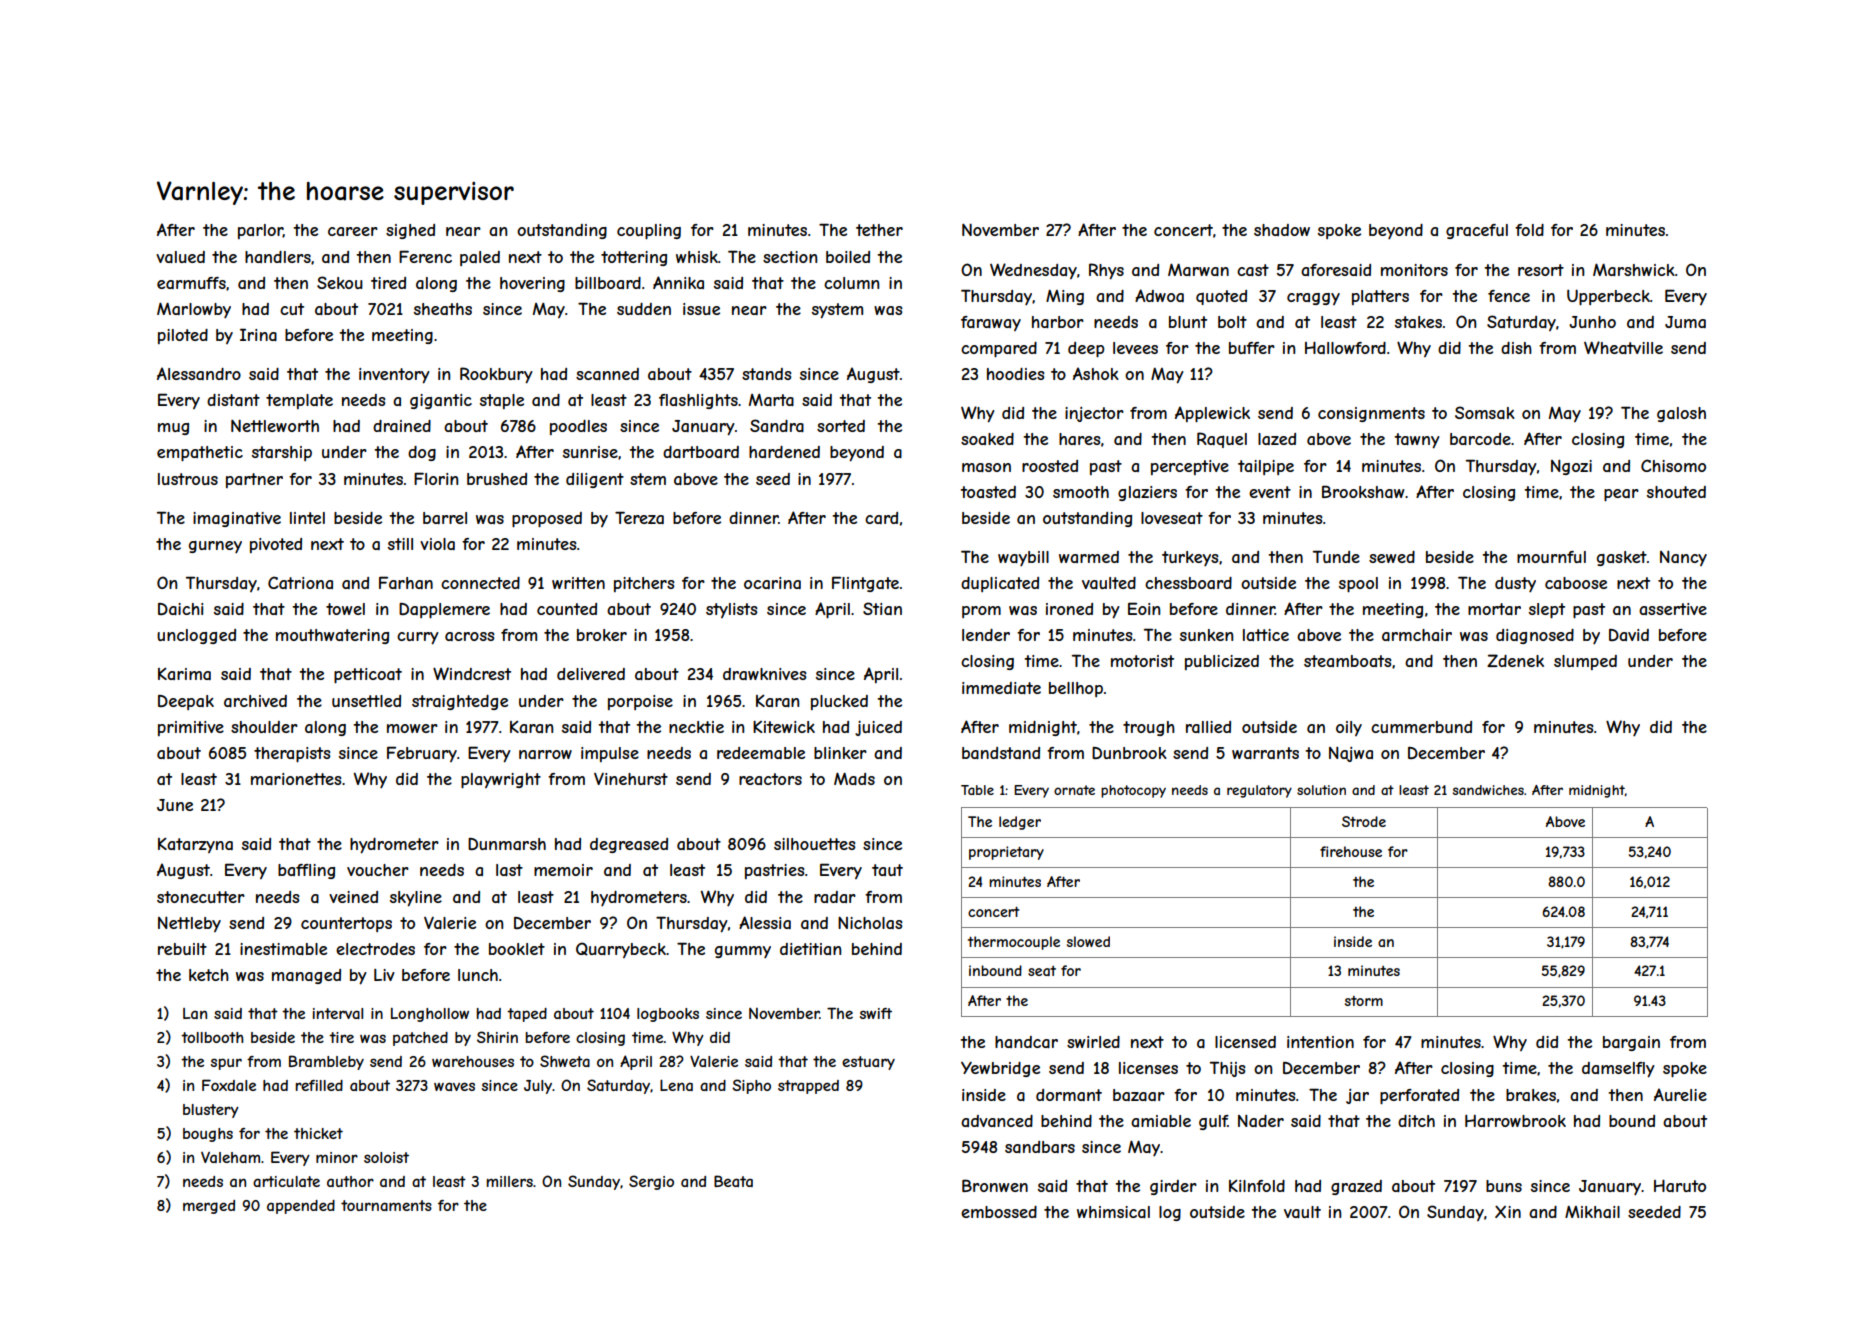 Image resolution: width=1864 pixels, height=1318 pixels. What do you see at coordinates (1282, 230) in the page?
I see `shadow` at bounding box center [1282, 230].
